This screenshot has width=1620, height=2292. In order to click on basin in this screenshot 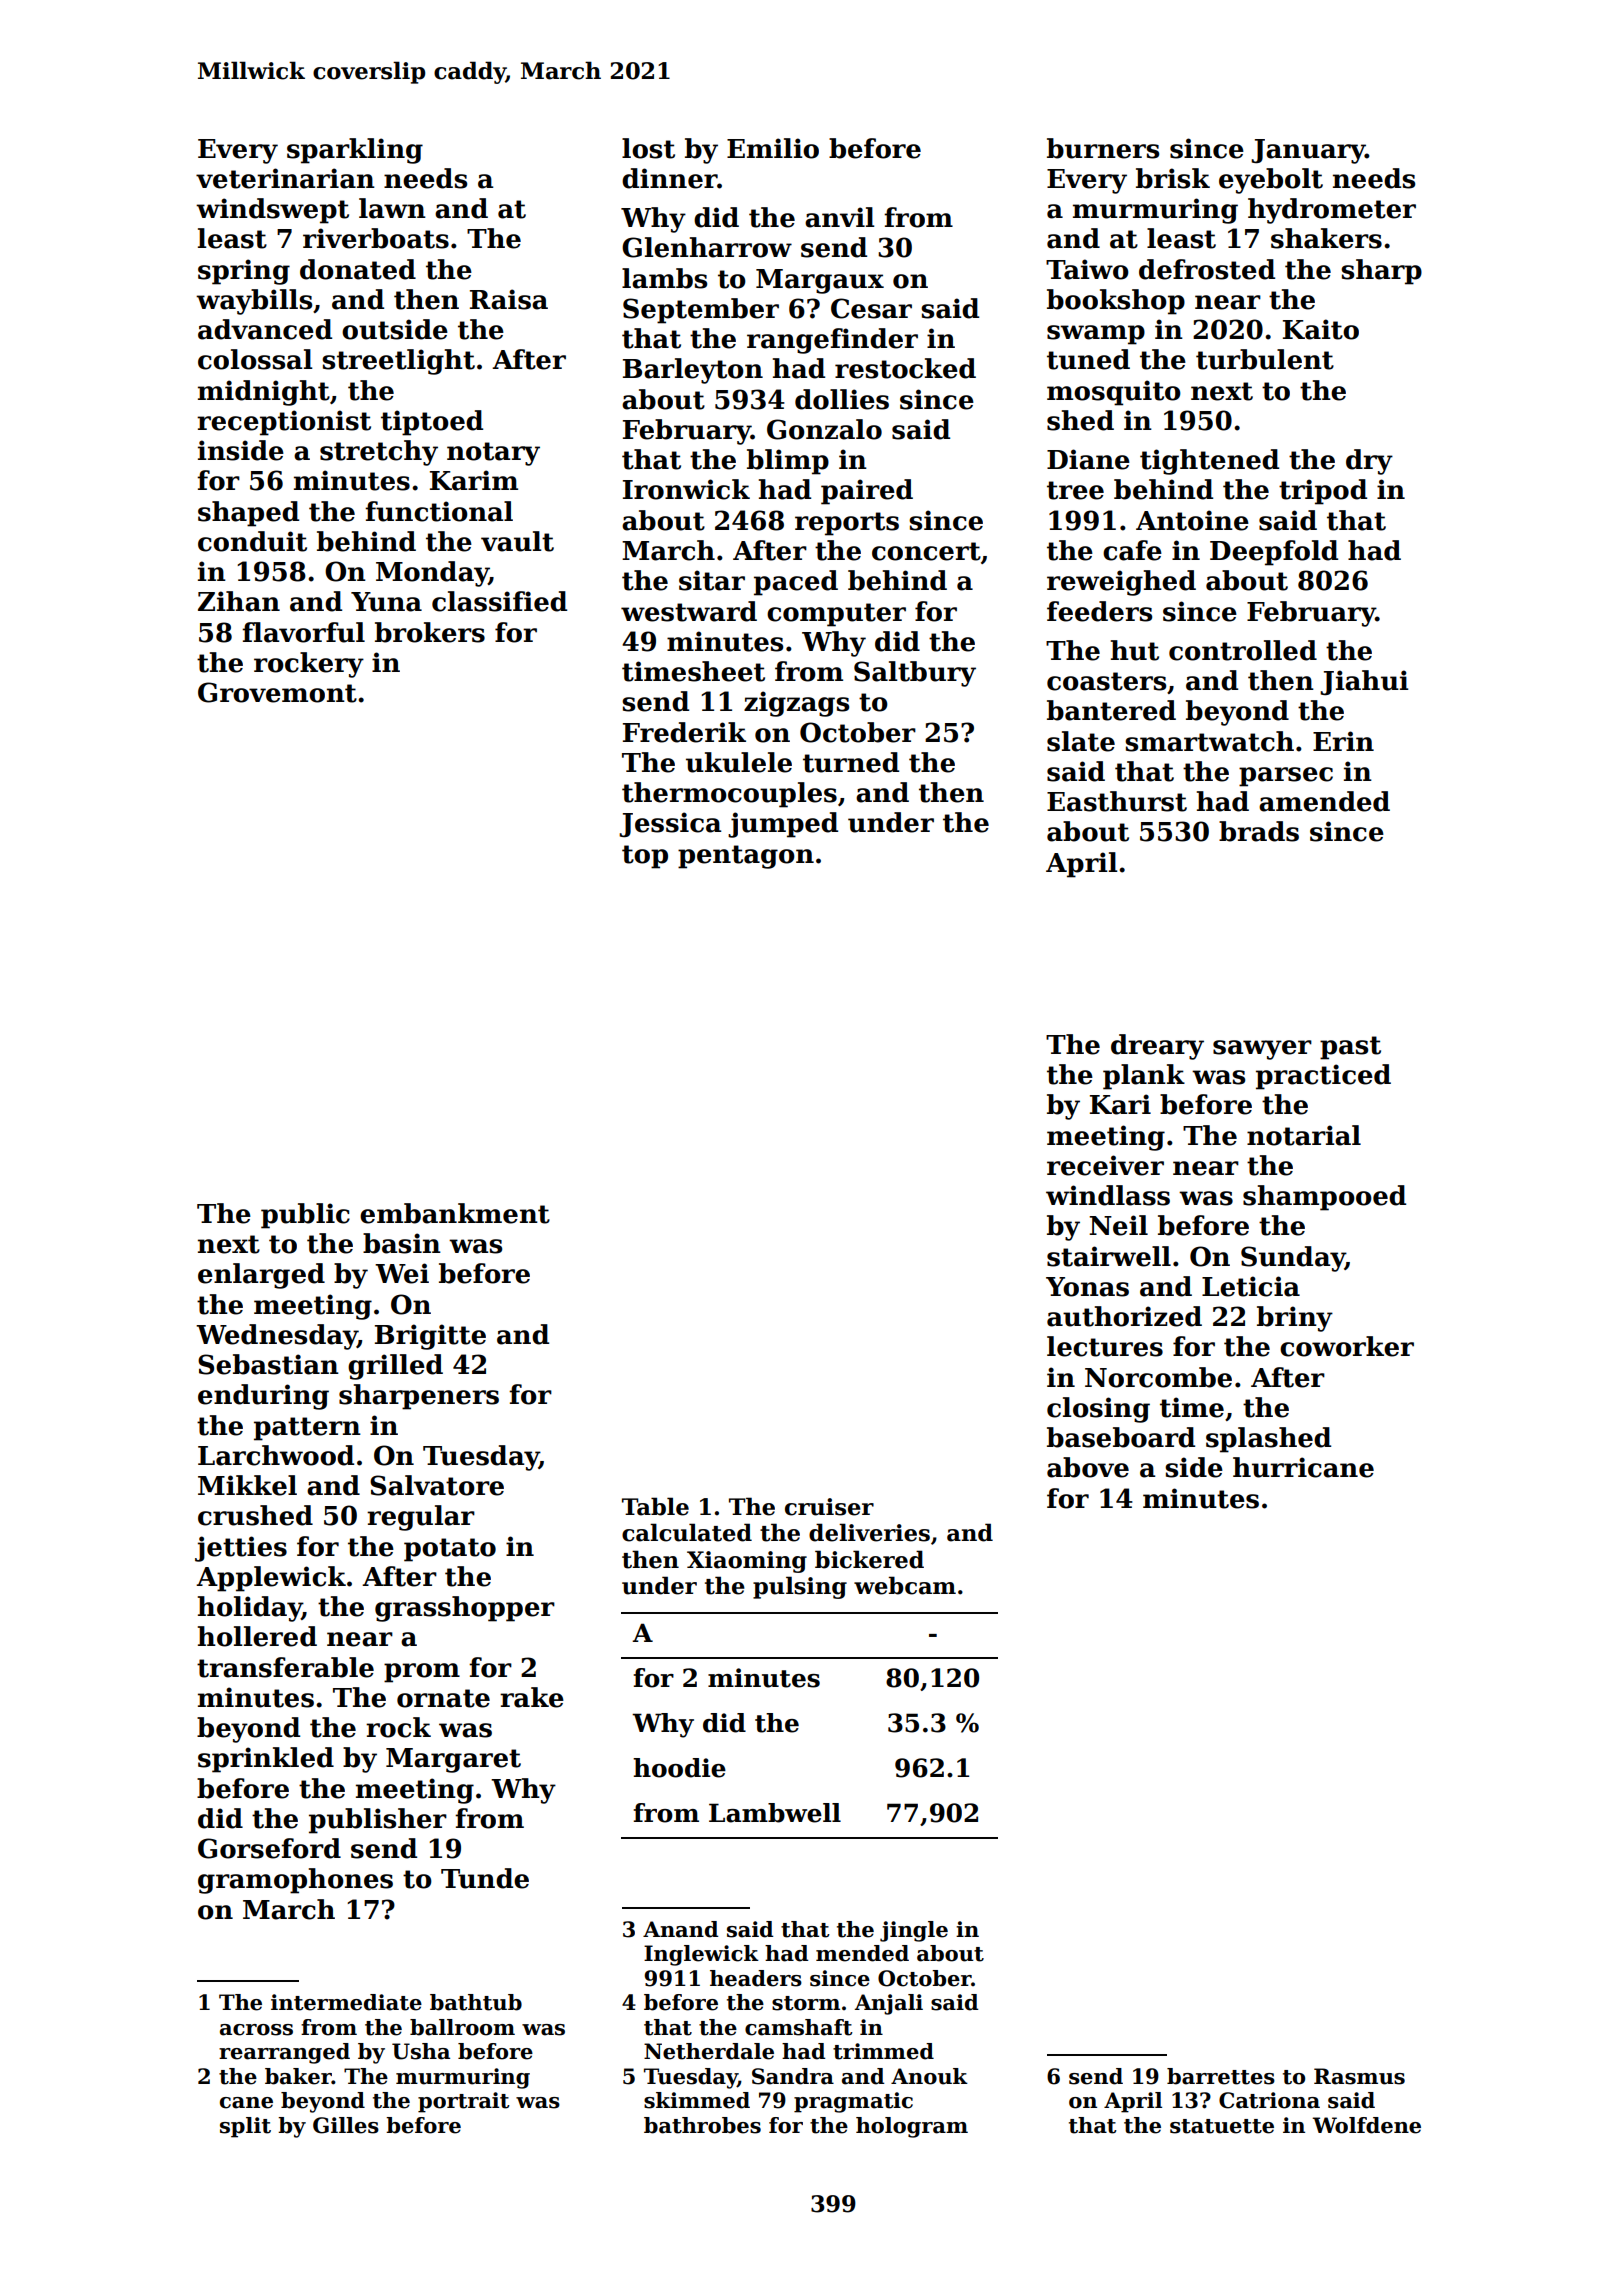, I will do `click(402, 1243)`.
